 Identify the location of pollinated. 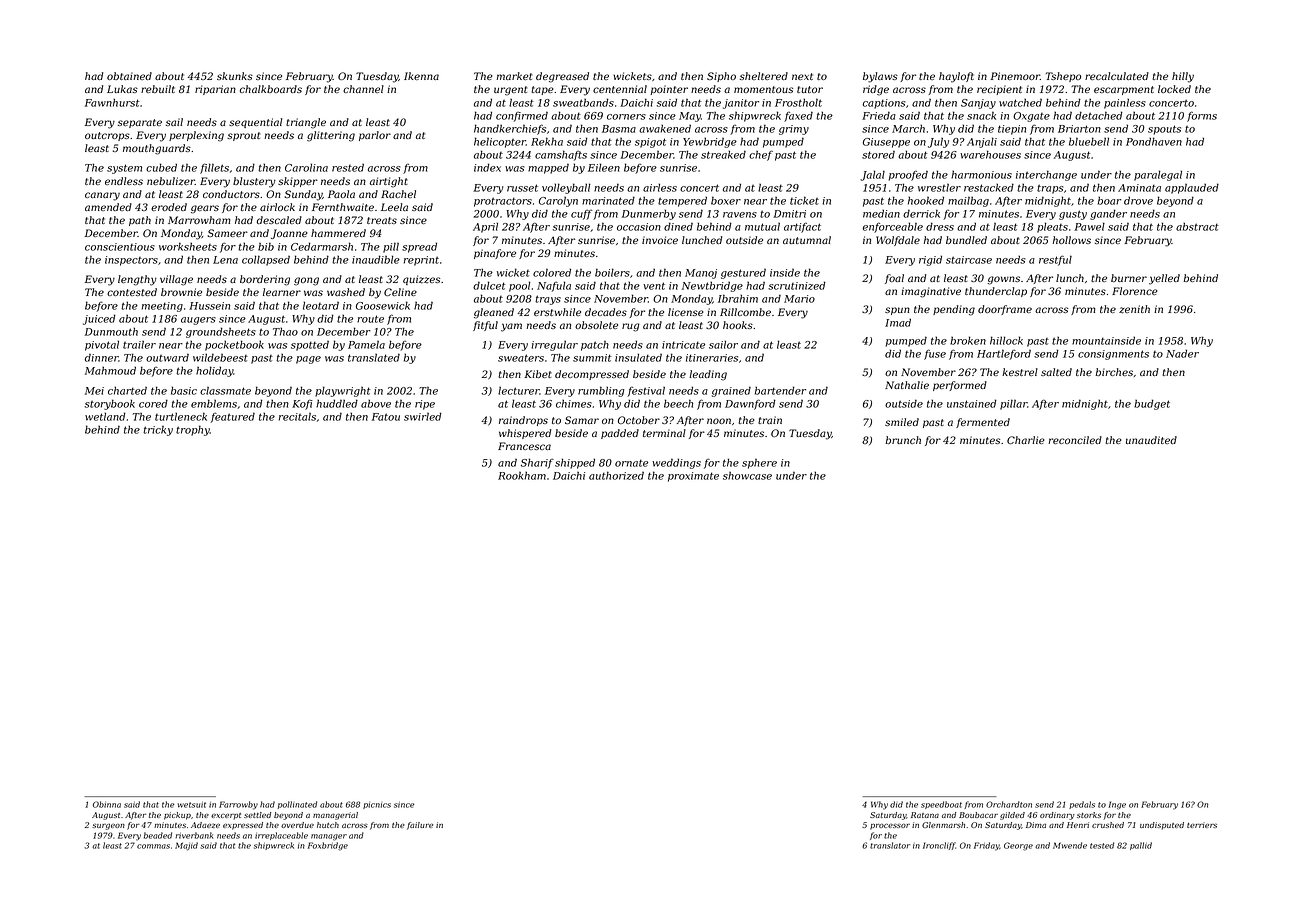
(297, 805).
